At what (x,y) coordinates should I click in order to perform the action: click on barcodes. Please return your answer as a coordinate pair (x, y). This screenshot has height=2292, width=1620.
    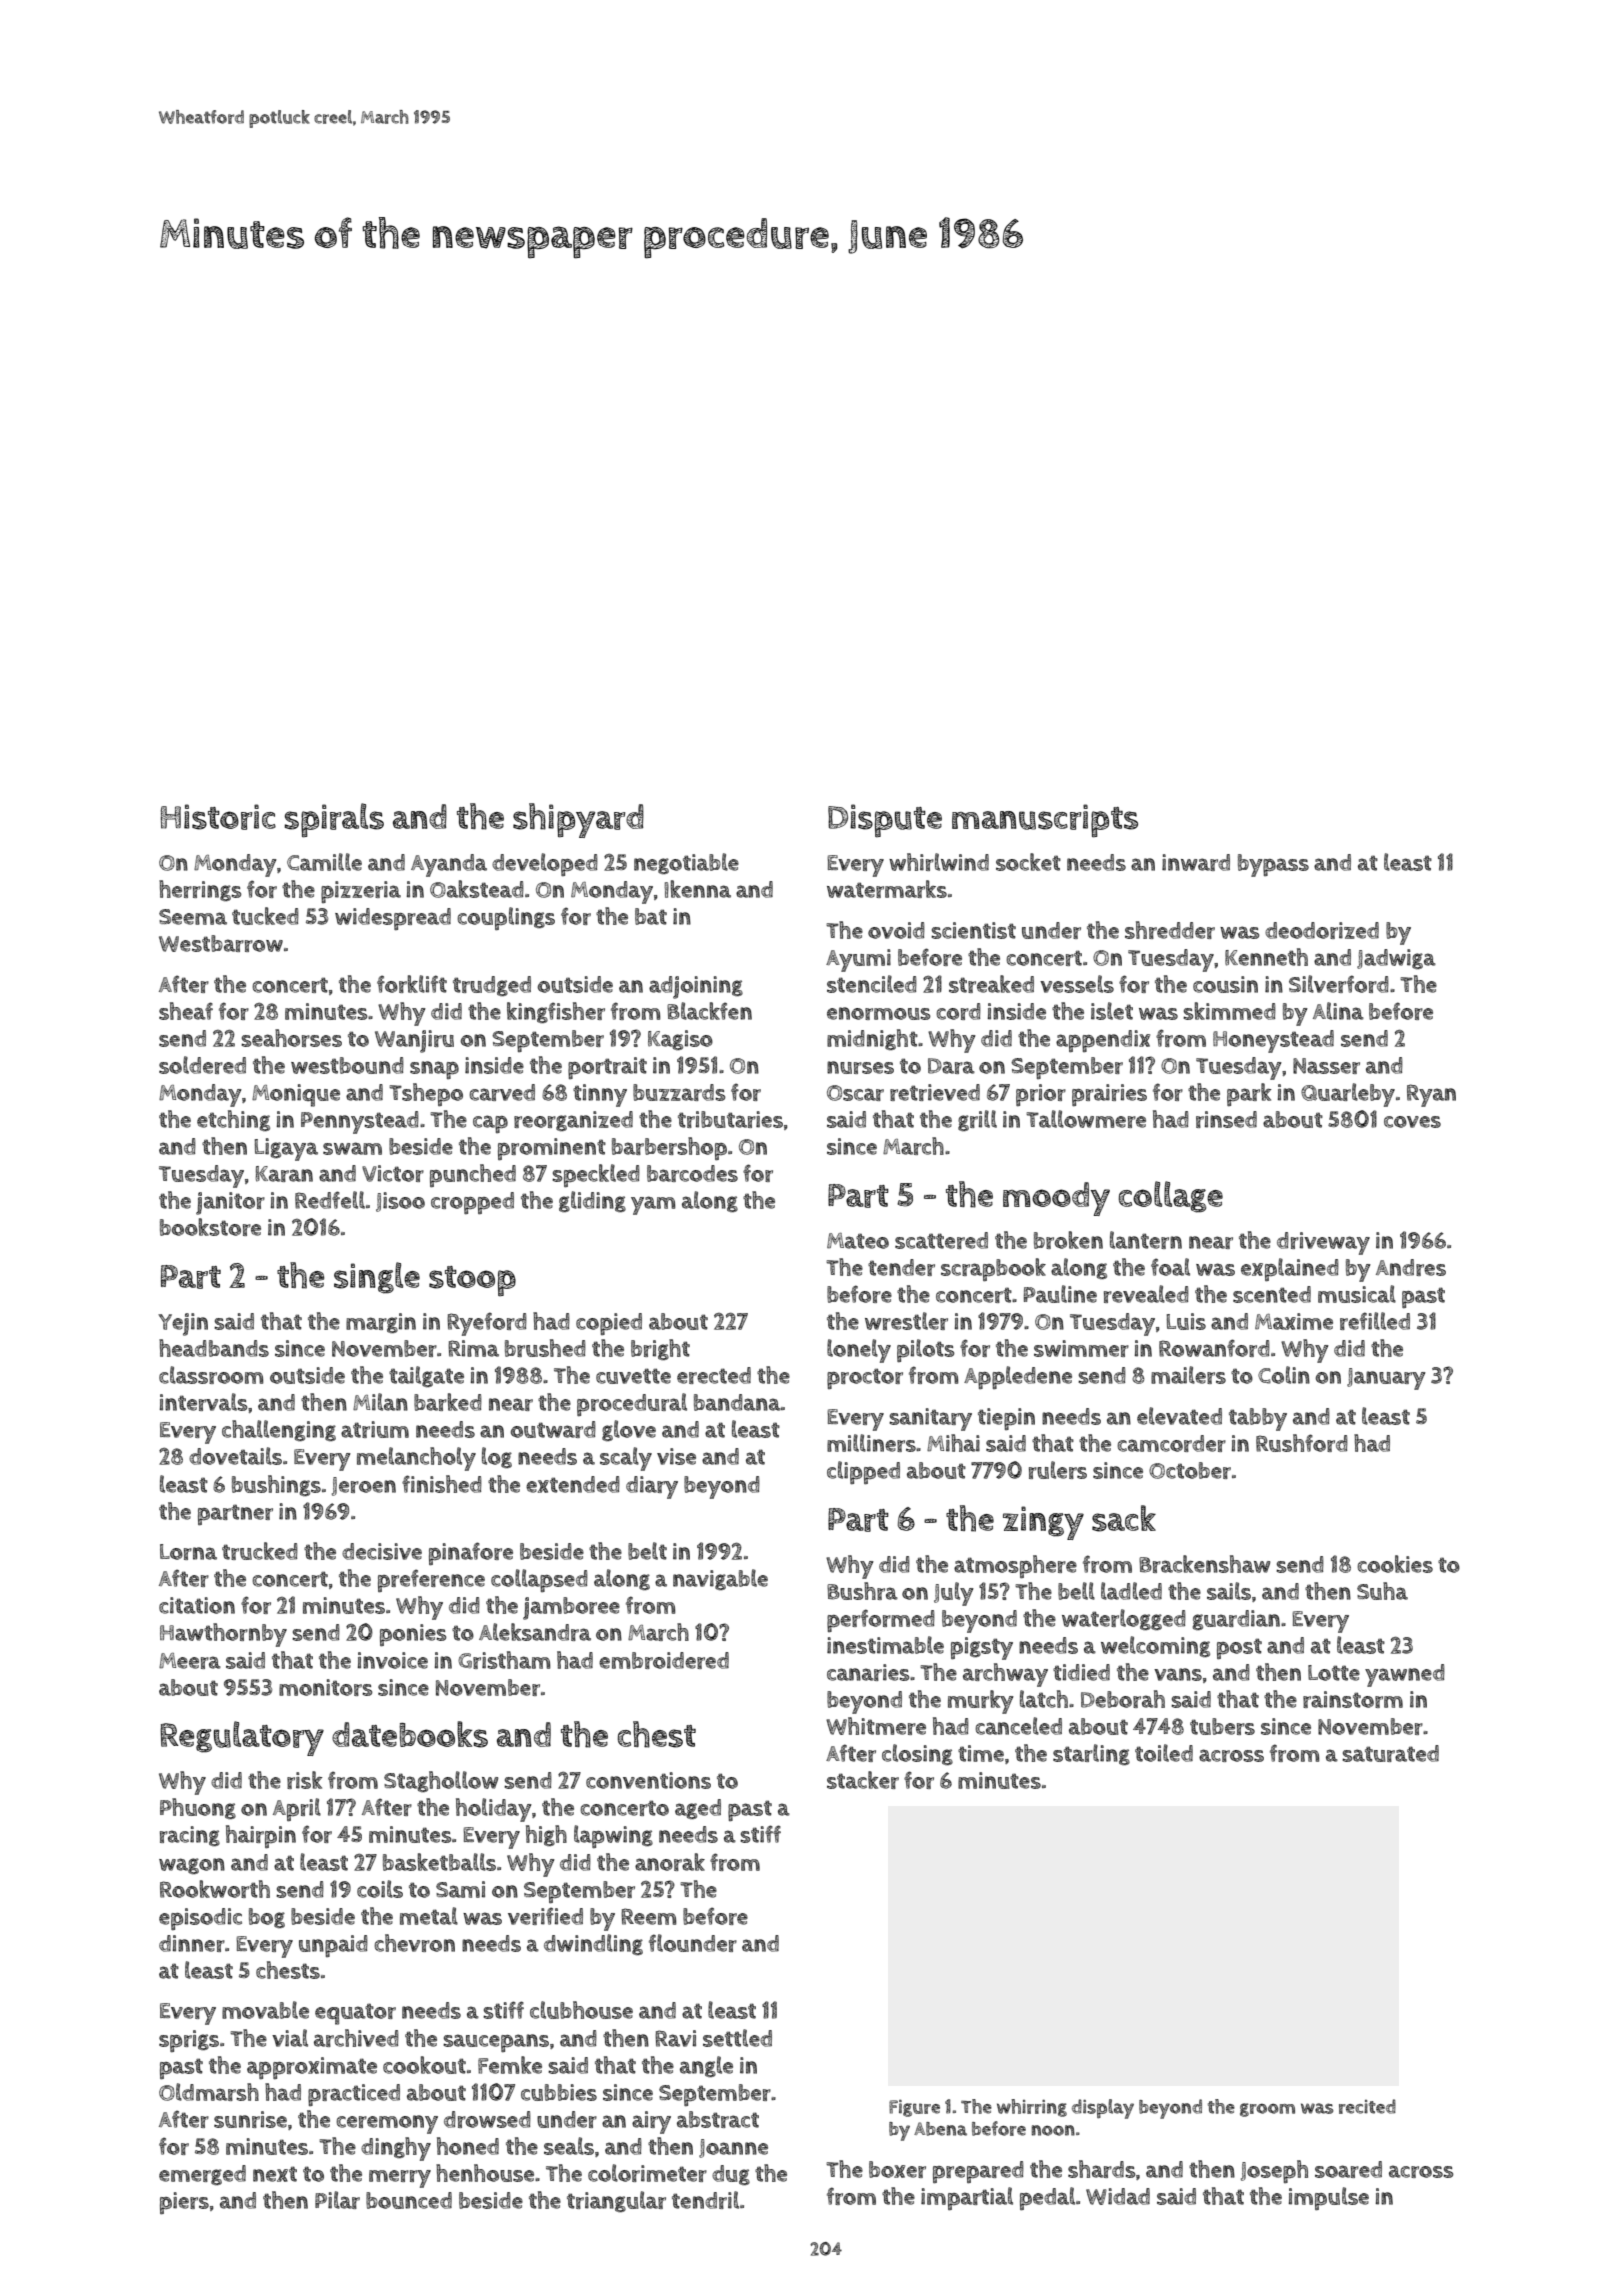
    Looking at the image, I should click on (692, 1173).
